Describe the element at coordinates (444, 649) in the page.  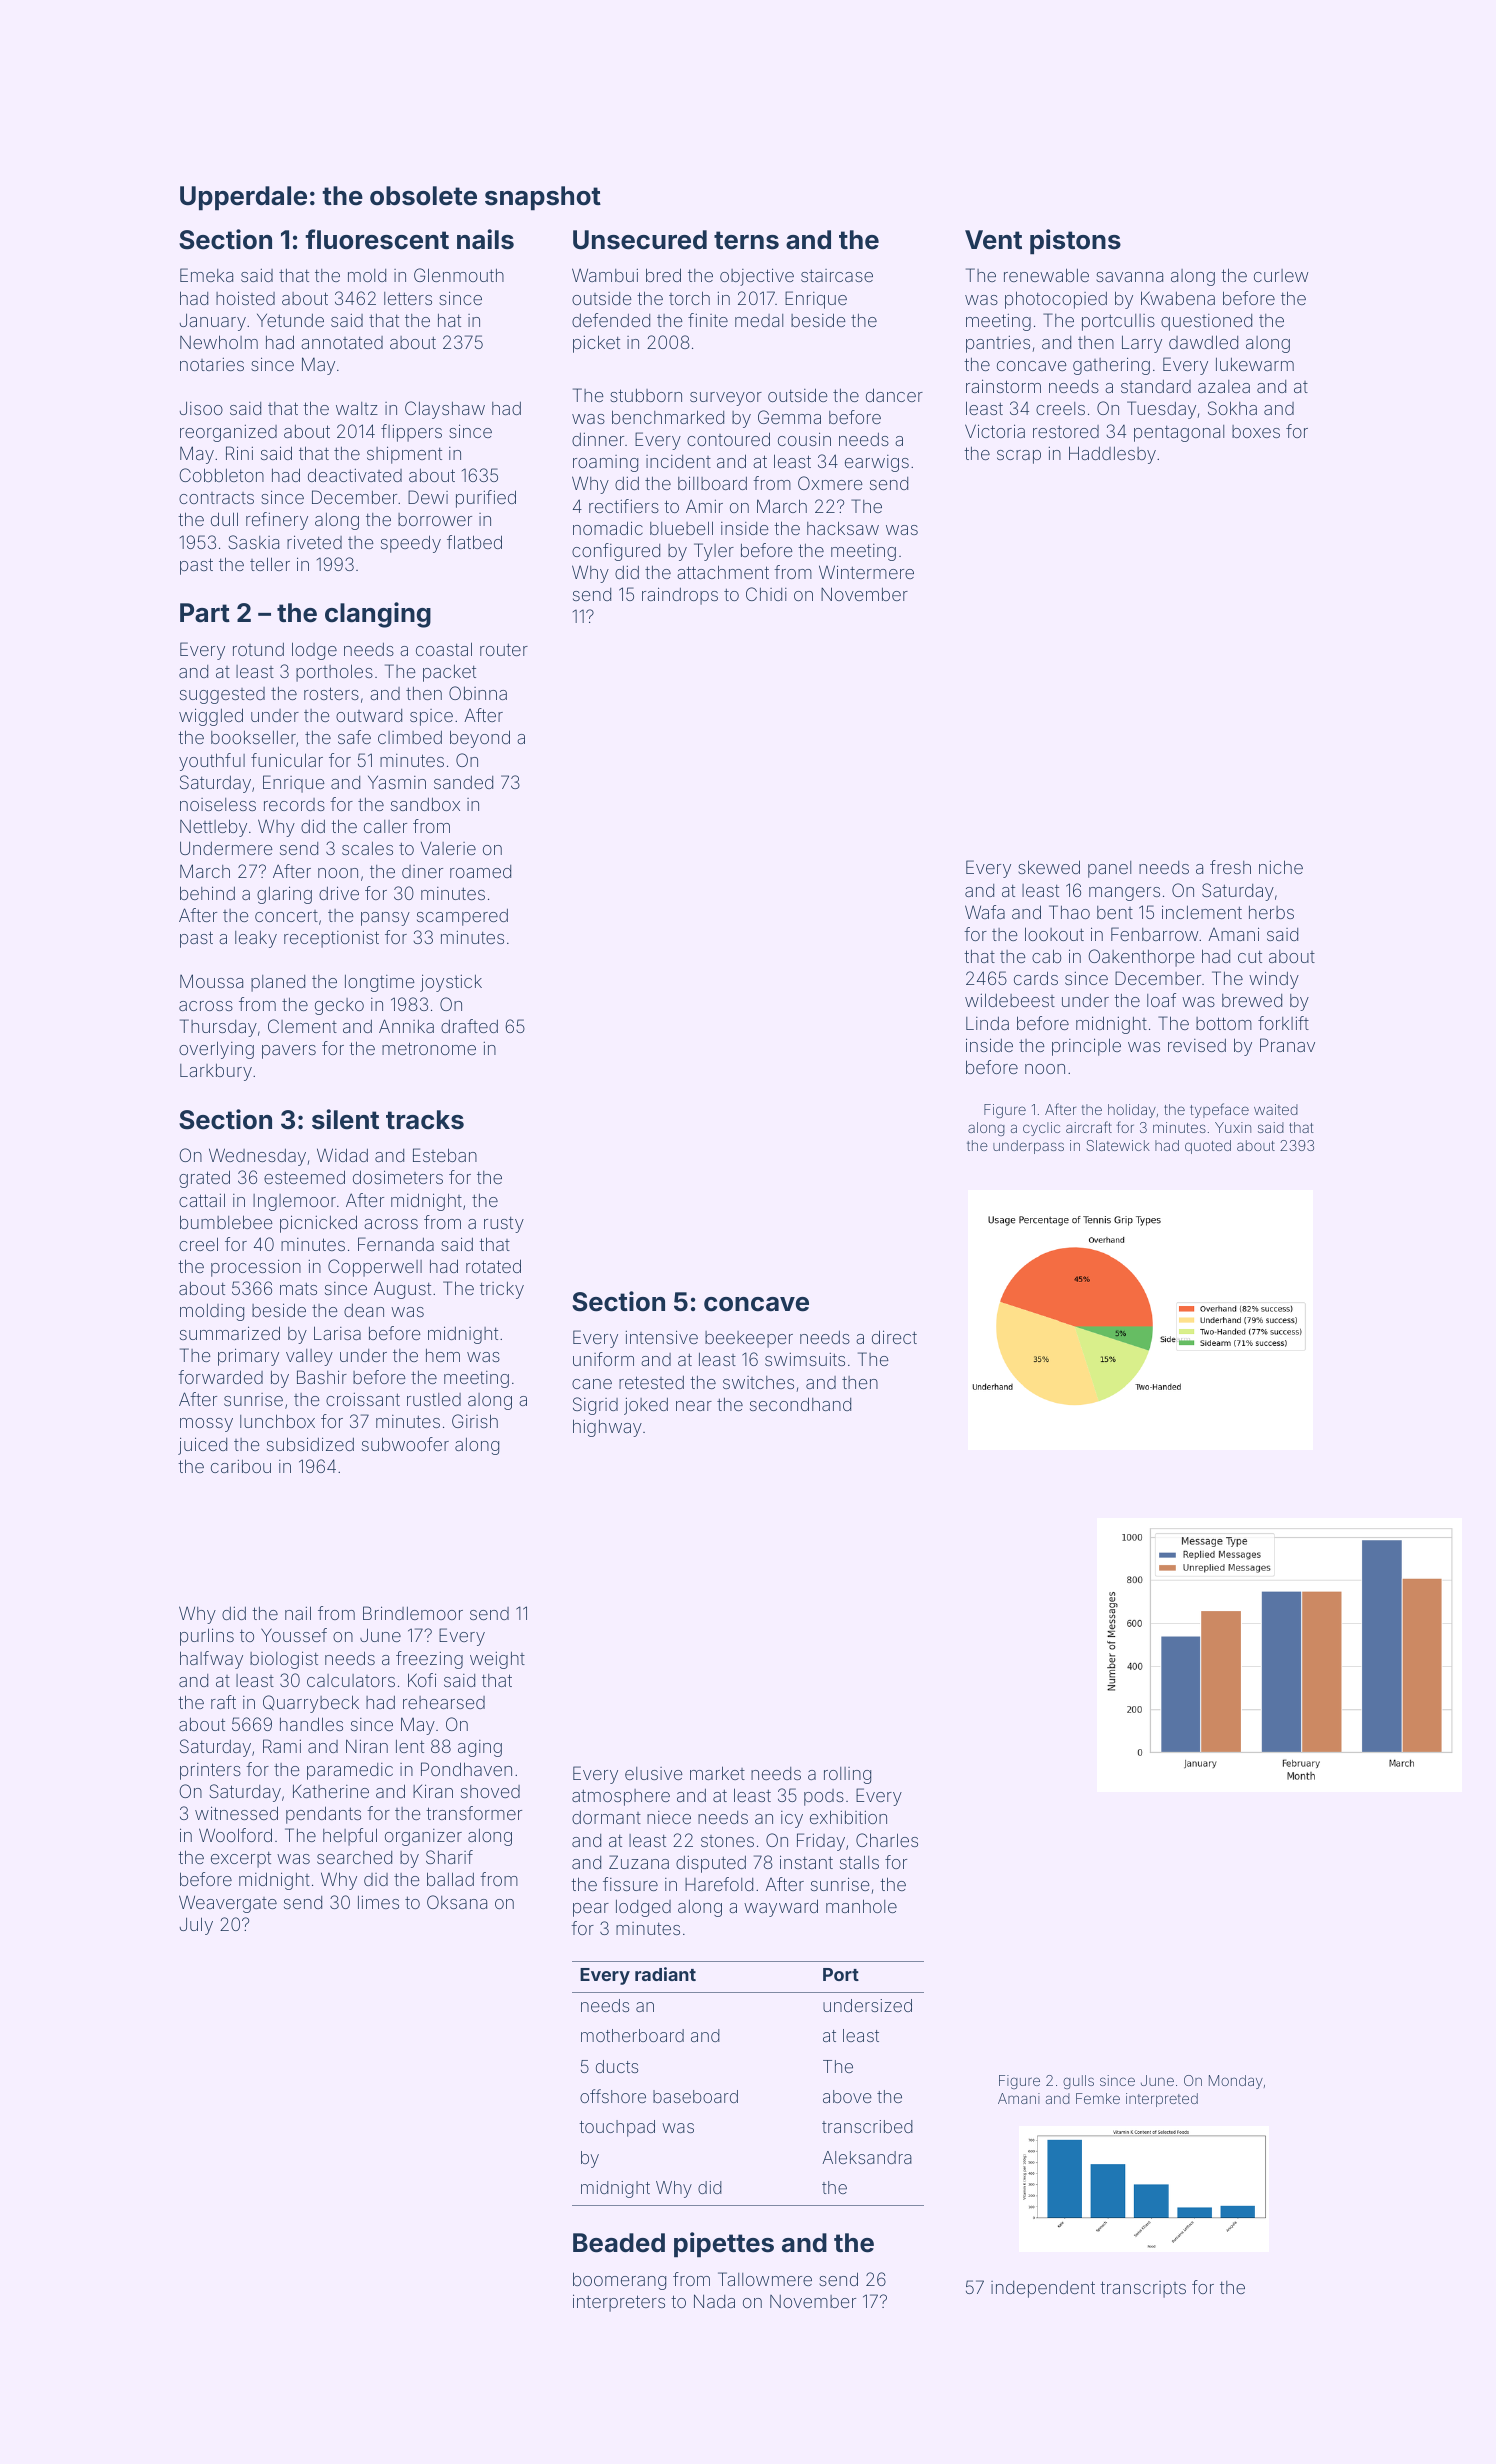
I see `coastal` at that location.
